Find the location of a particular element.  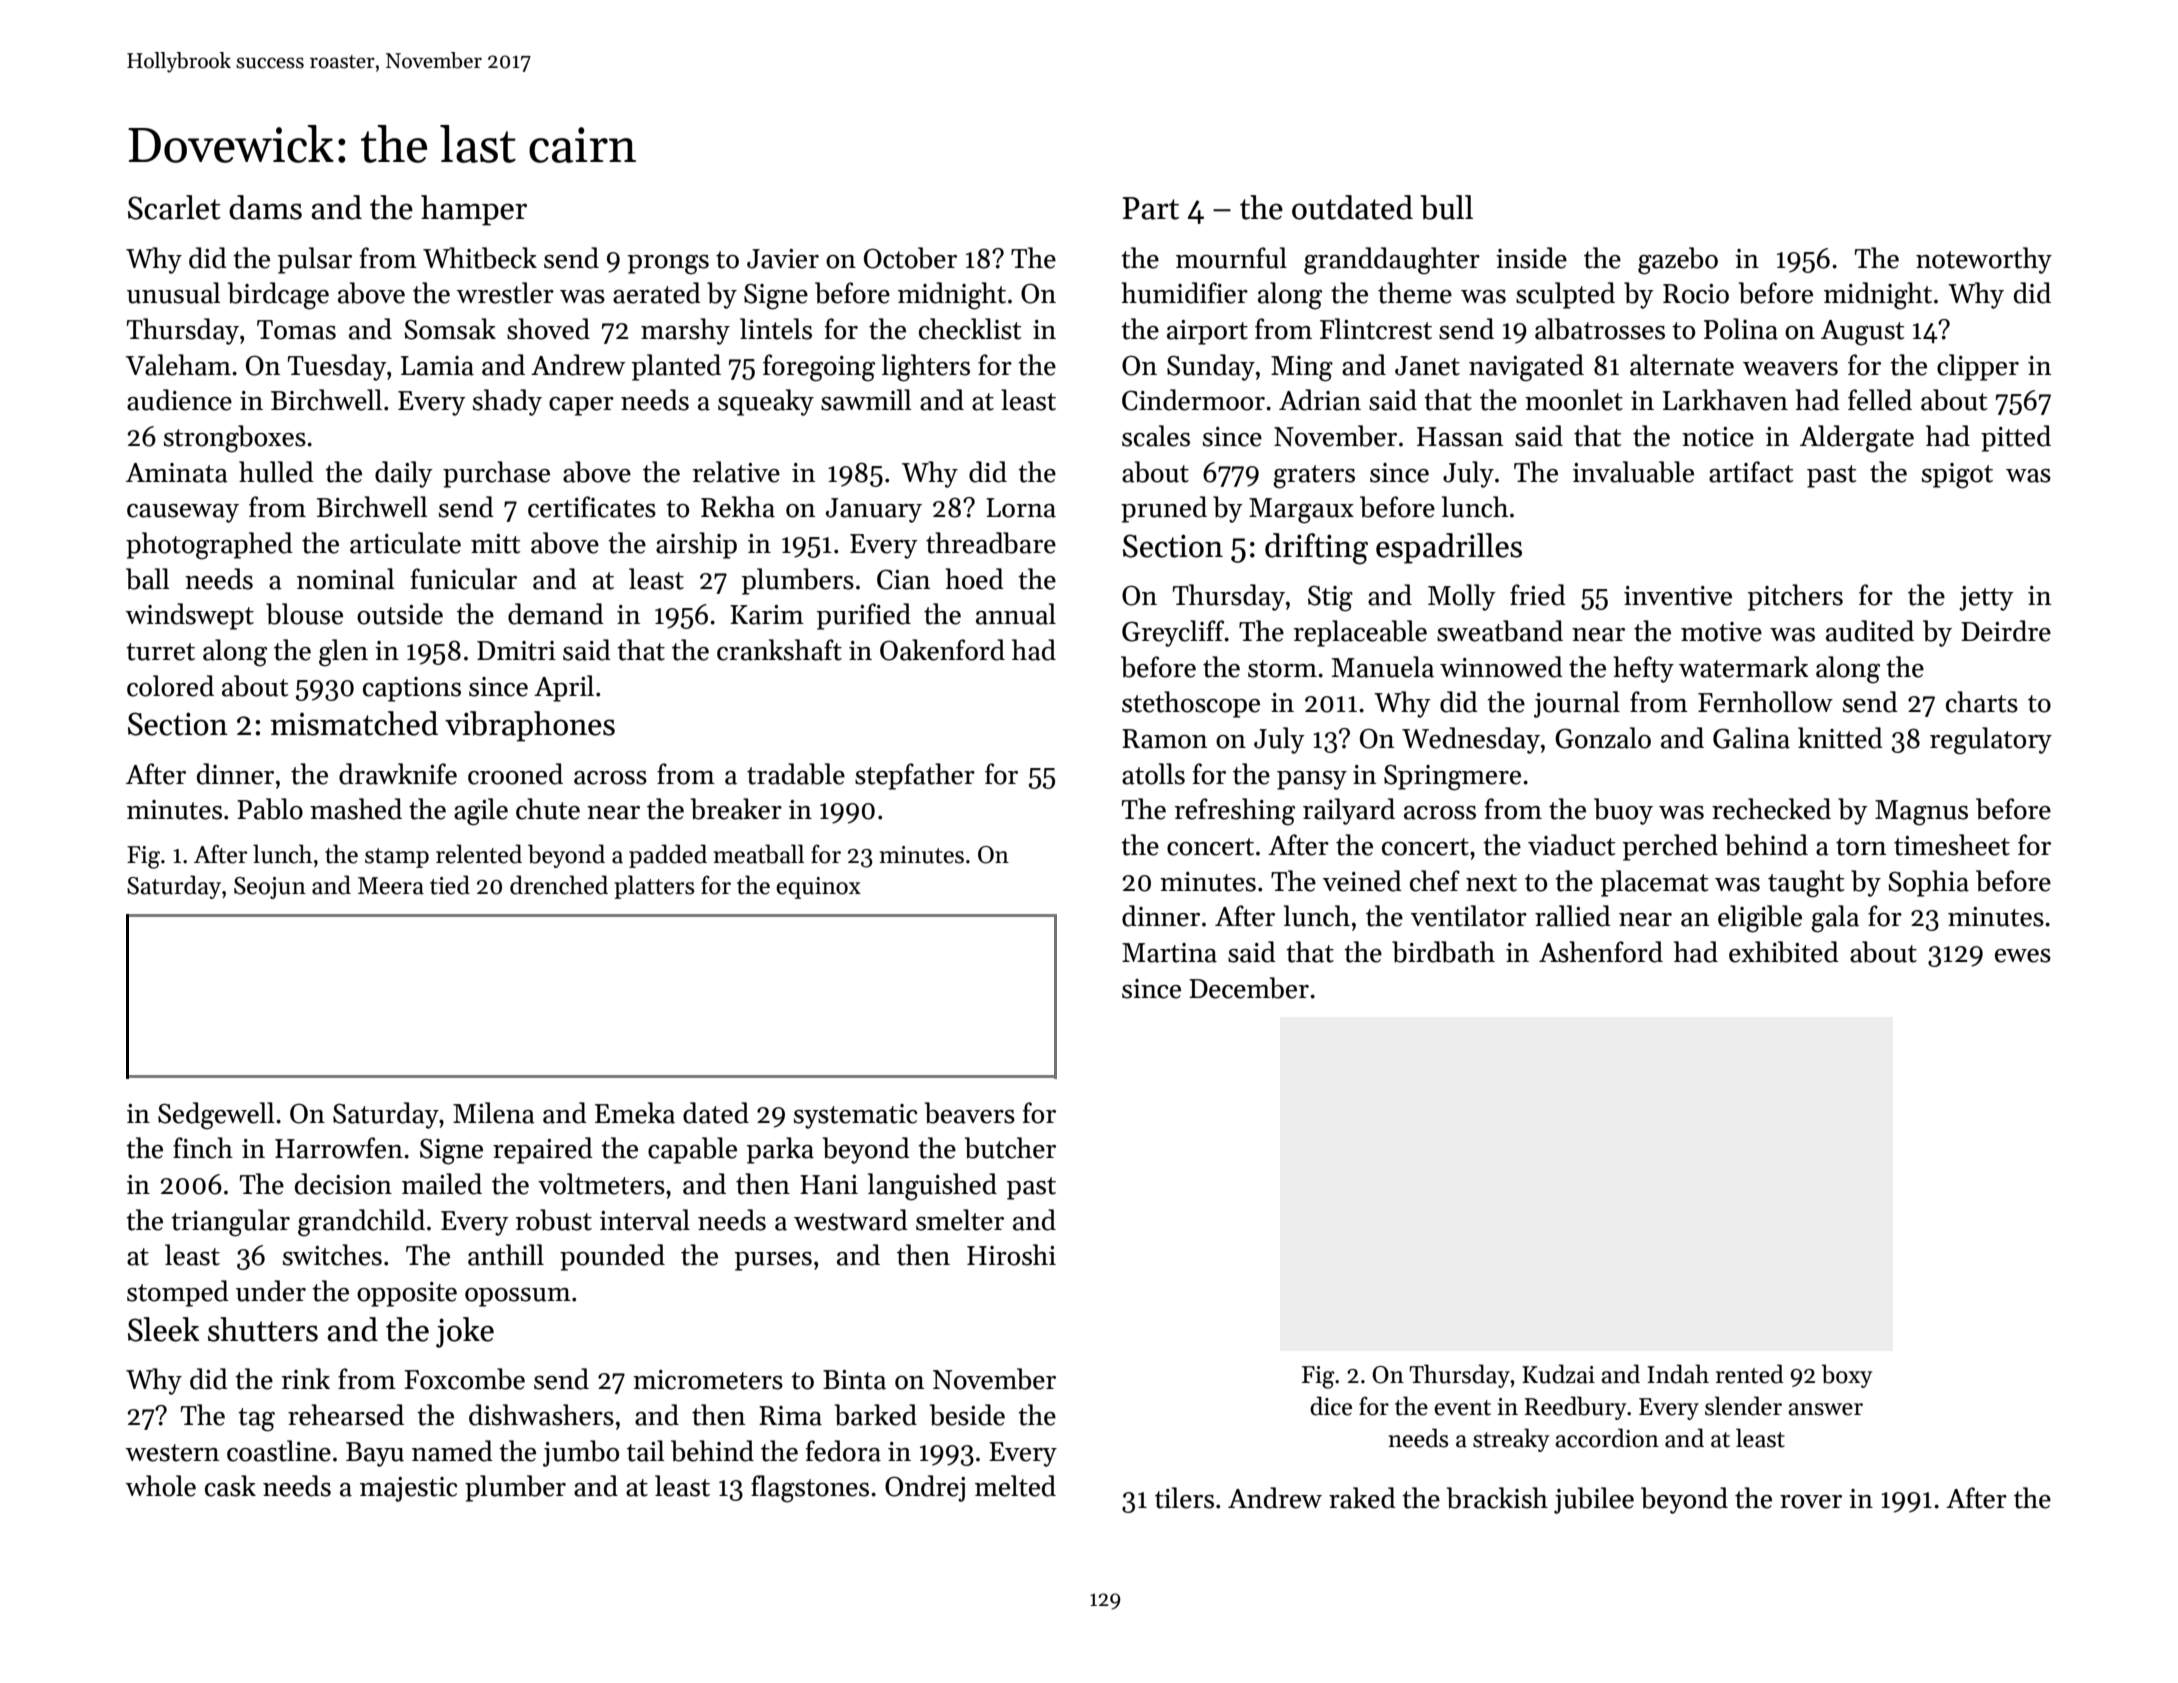

placemat is located at coordinates (1654, 883).
